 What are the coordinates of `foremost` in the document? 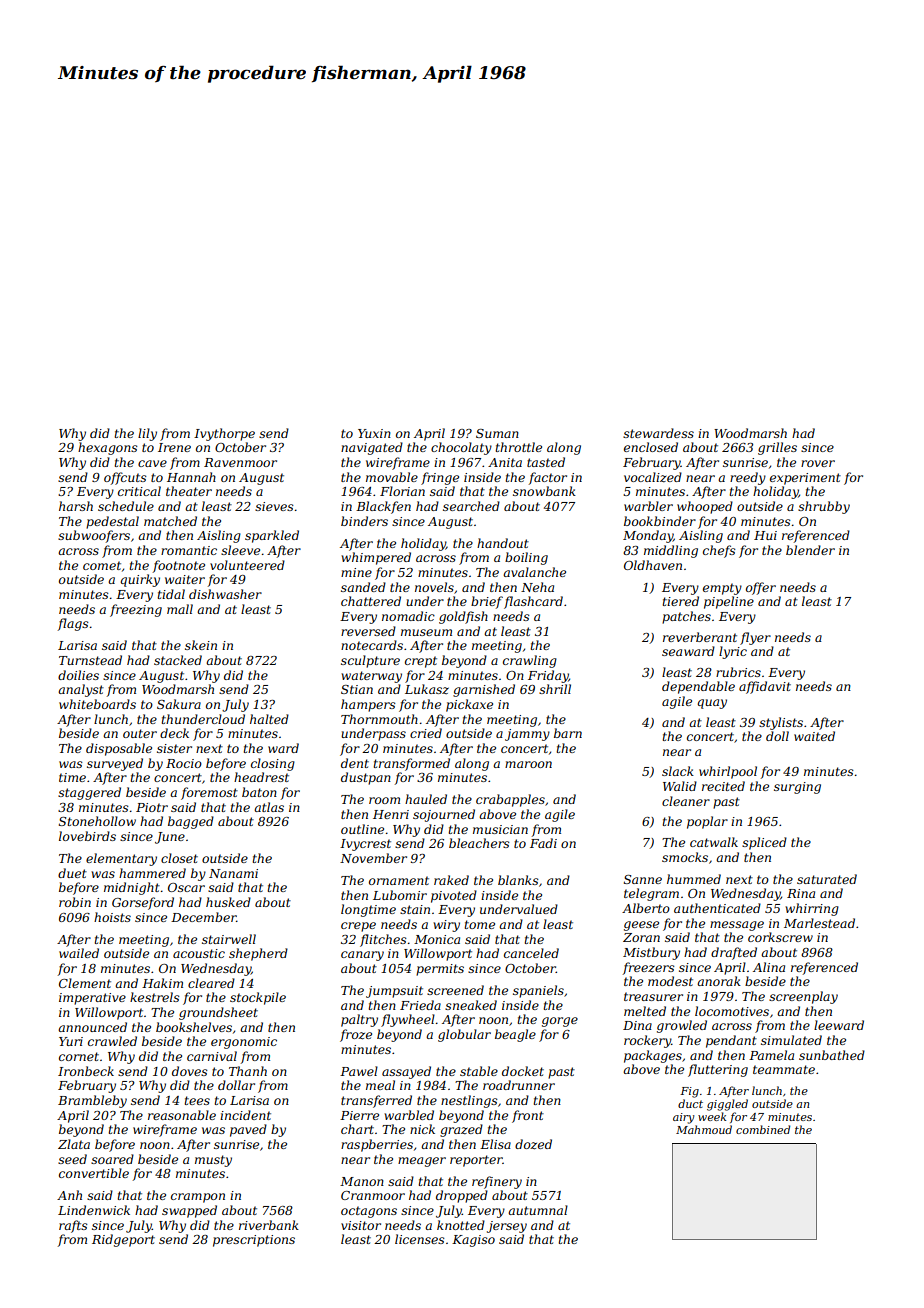 It's located at (209, 793).
